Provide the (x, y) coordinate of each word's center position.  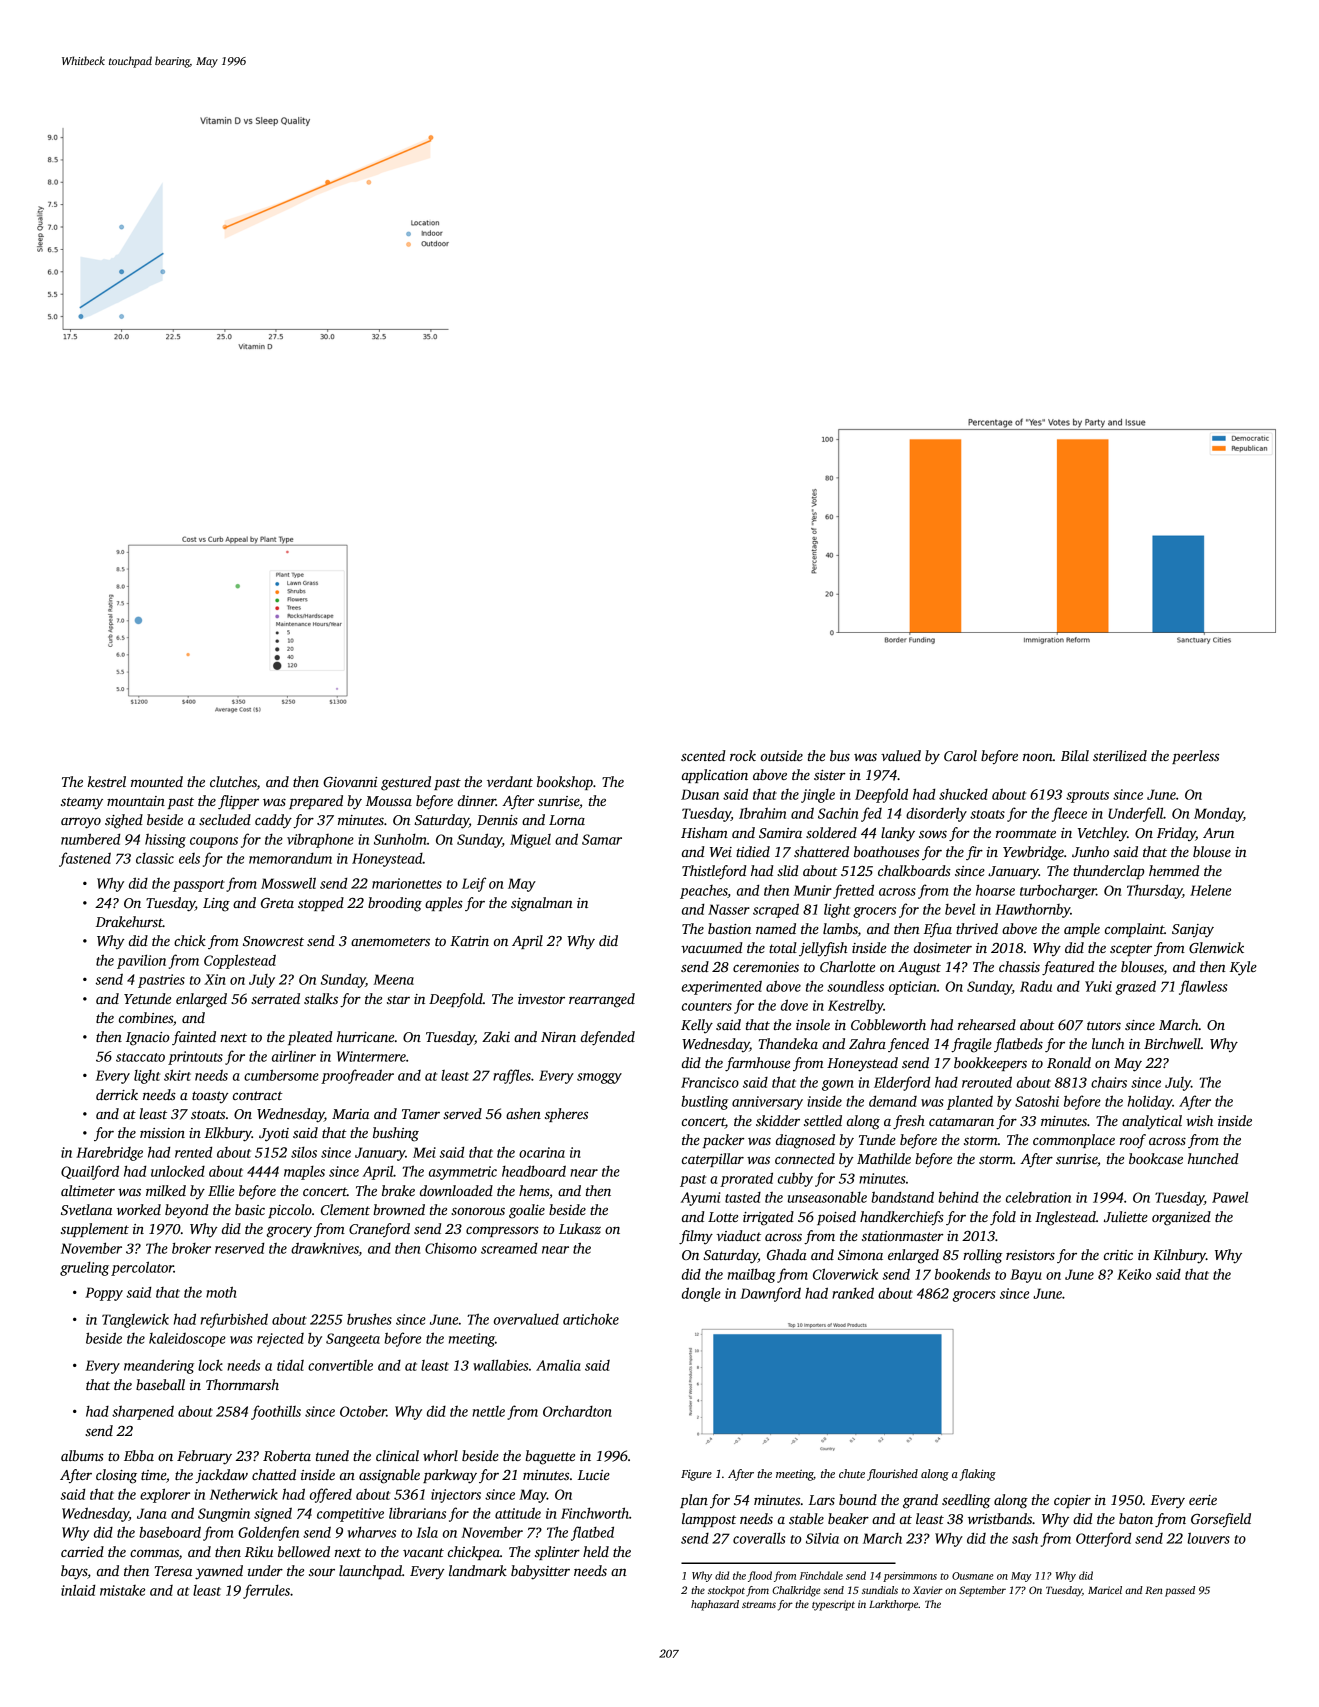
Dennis (497, 820)
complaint (1134, 930)
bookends (962, 1274)
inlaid (78, 1590)
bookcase (1156, 1158)
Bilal (1075, 755)
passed (1180, 1591)
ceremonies (766, 967)
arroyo (81, 823)
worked (139, 1209)
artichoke (591, 1319)
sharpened (143, 1412)
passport (199, 886)
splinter (557, 1553)
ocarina (542, 1152)
